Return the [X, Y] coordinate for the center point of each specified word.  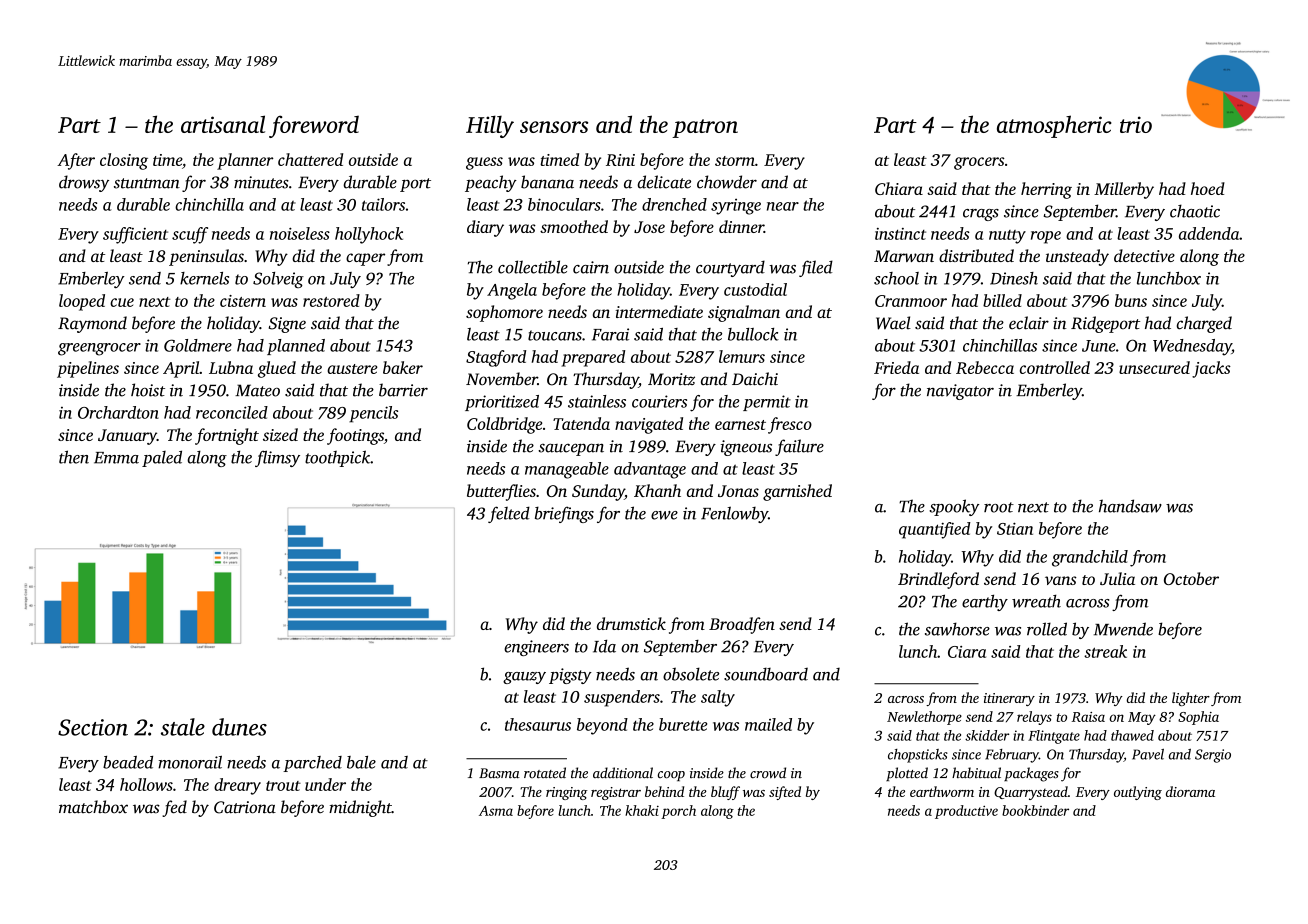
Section [93, 727]
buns [1131, 300]
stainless [597, 401]
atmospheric [1054, 126]
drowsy [84, 183]
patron [705, 128]
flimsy [277, 458]
